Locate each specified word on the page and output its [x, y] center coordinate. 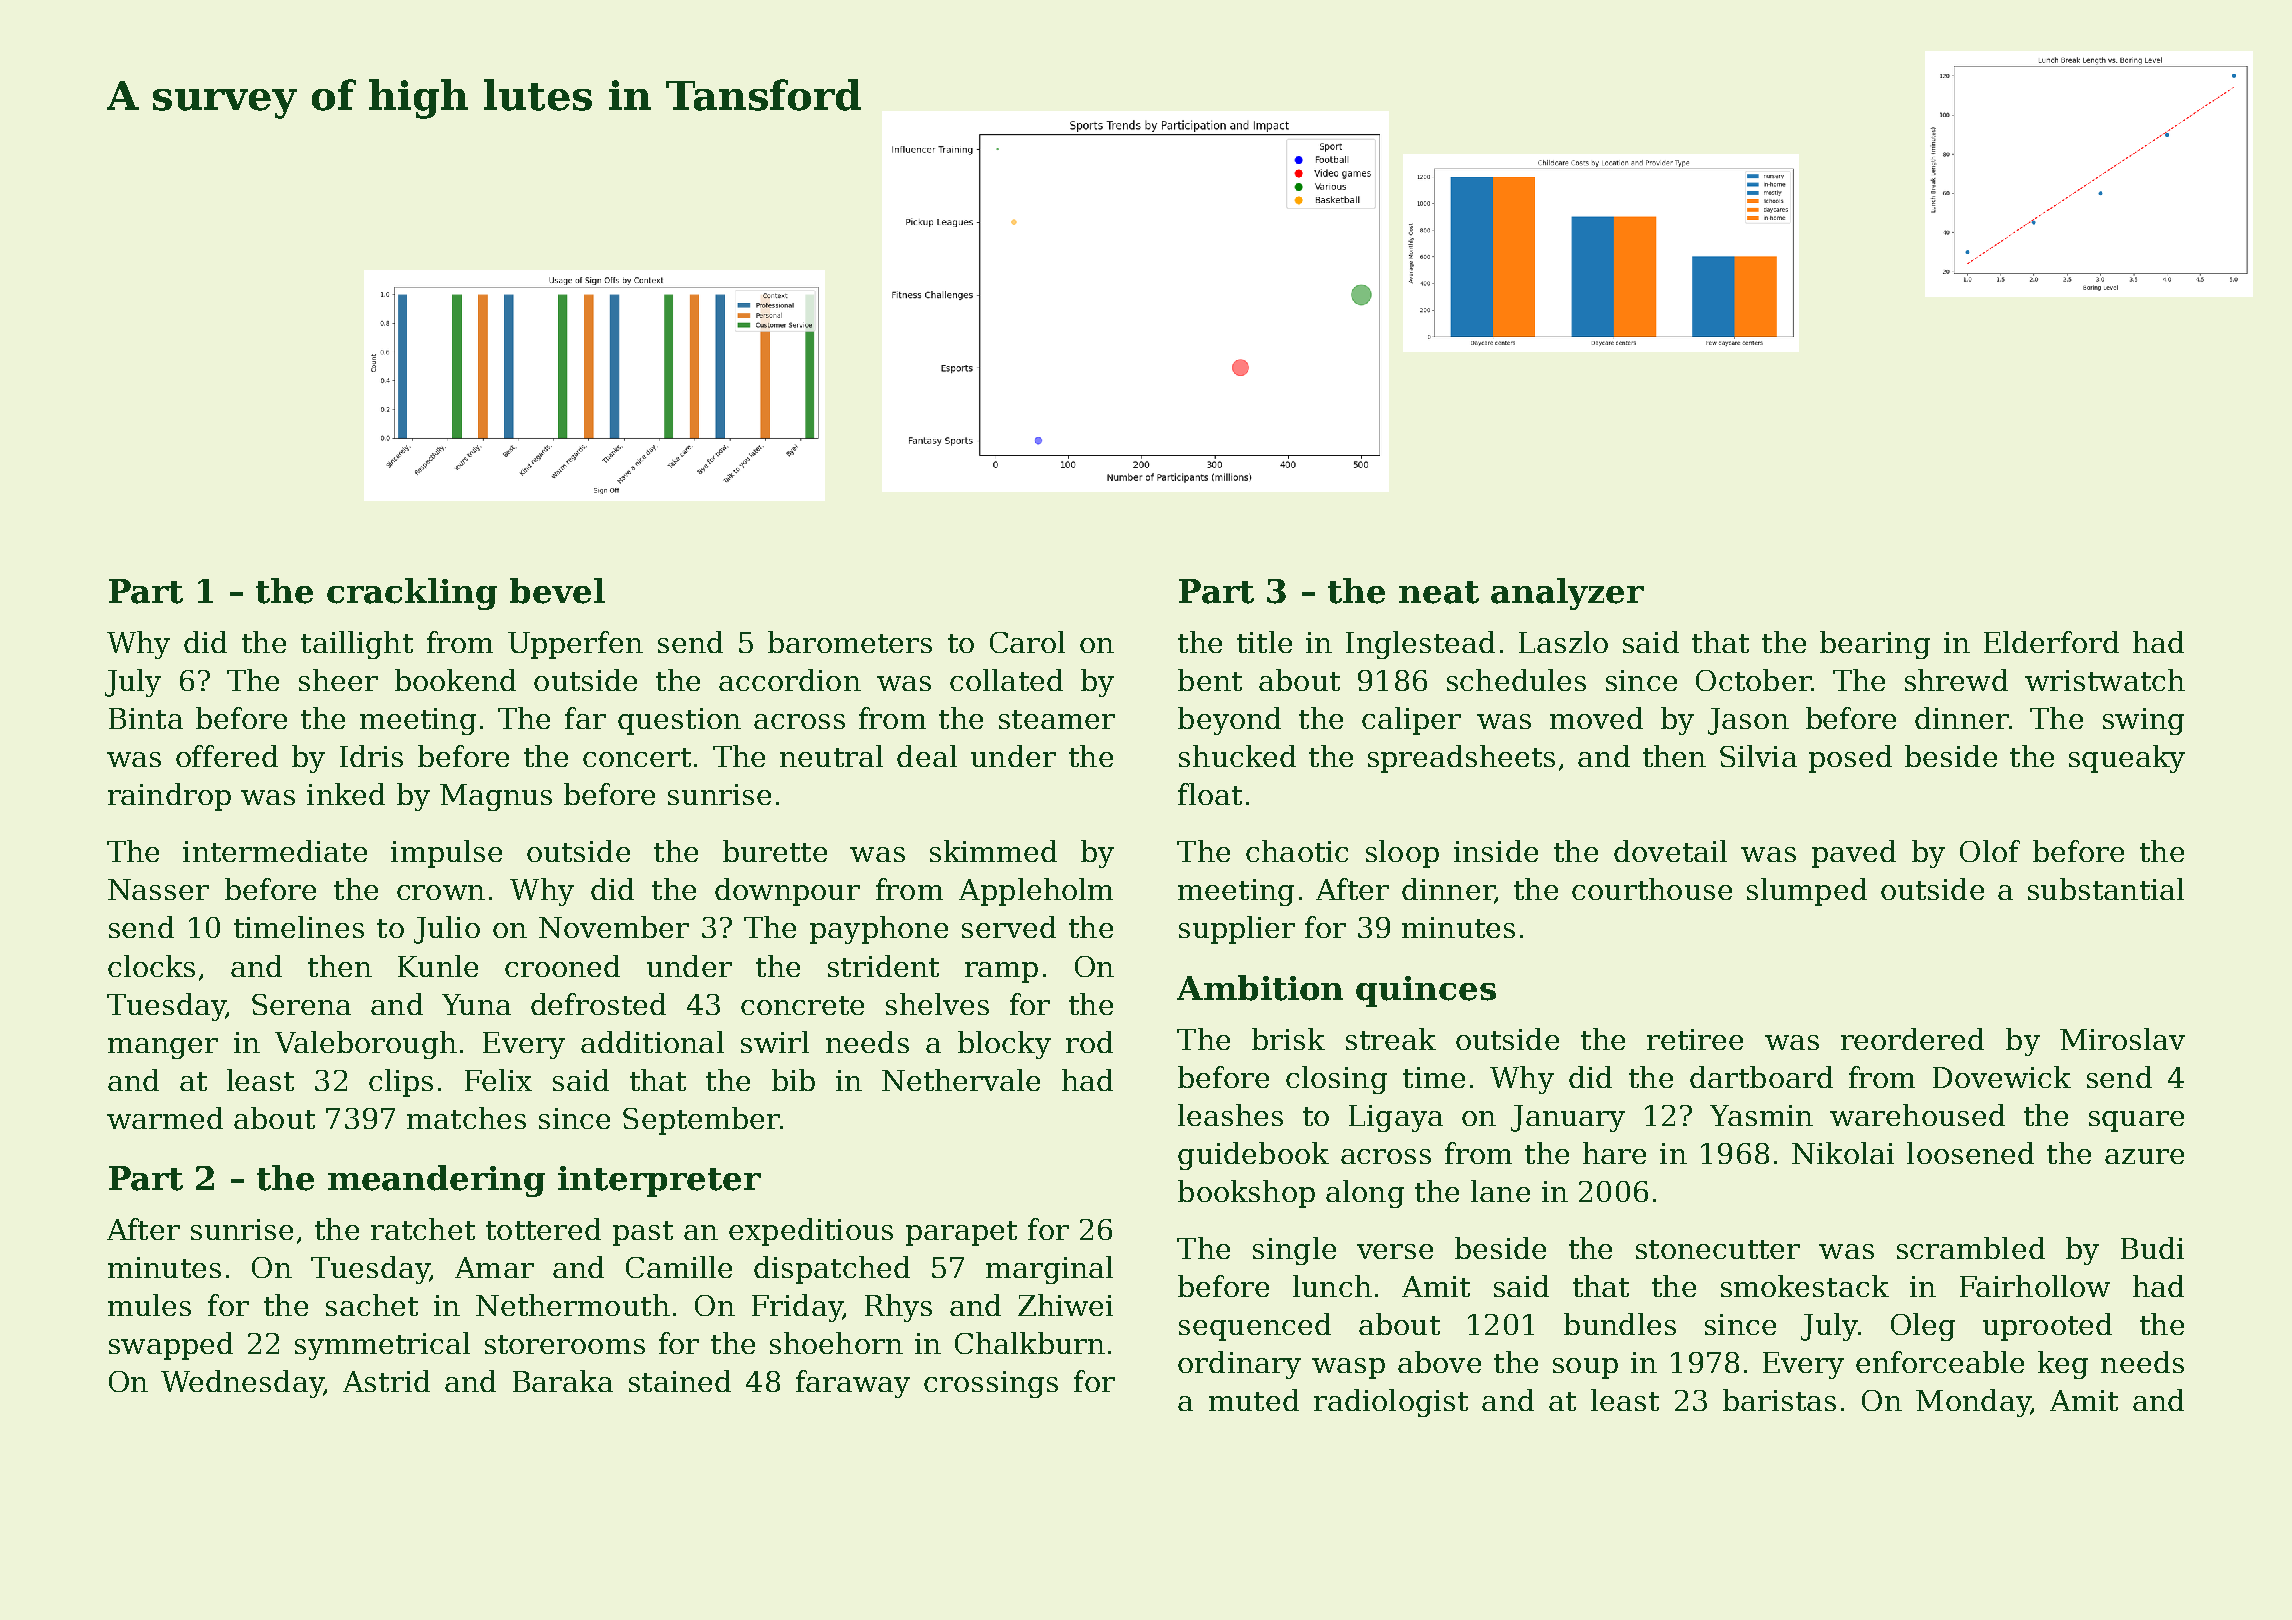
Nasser [158, 889]
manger [163, 1048]
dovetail [1670, 851]
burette [775, 851]
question [679, 721]
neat [1439, 592]
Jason [1748, 721]
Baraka [563, 1381]
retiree [1695, 1039]
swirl [775, 1042]
